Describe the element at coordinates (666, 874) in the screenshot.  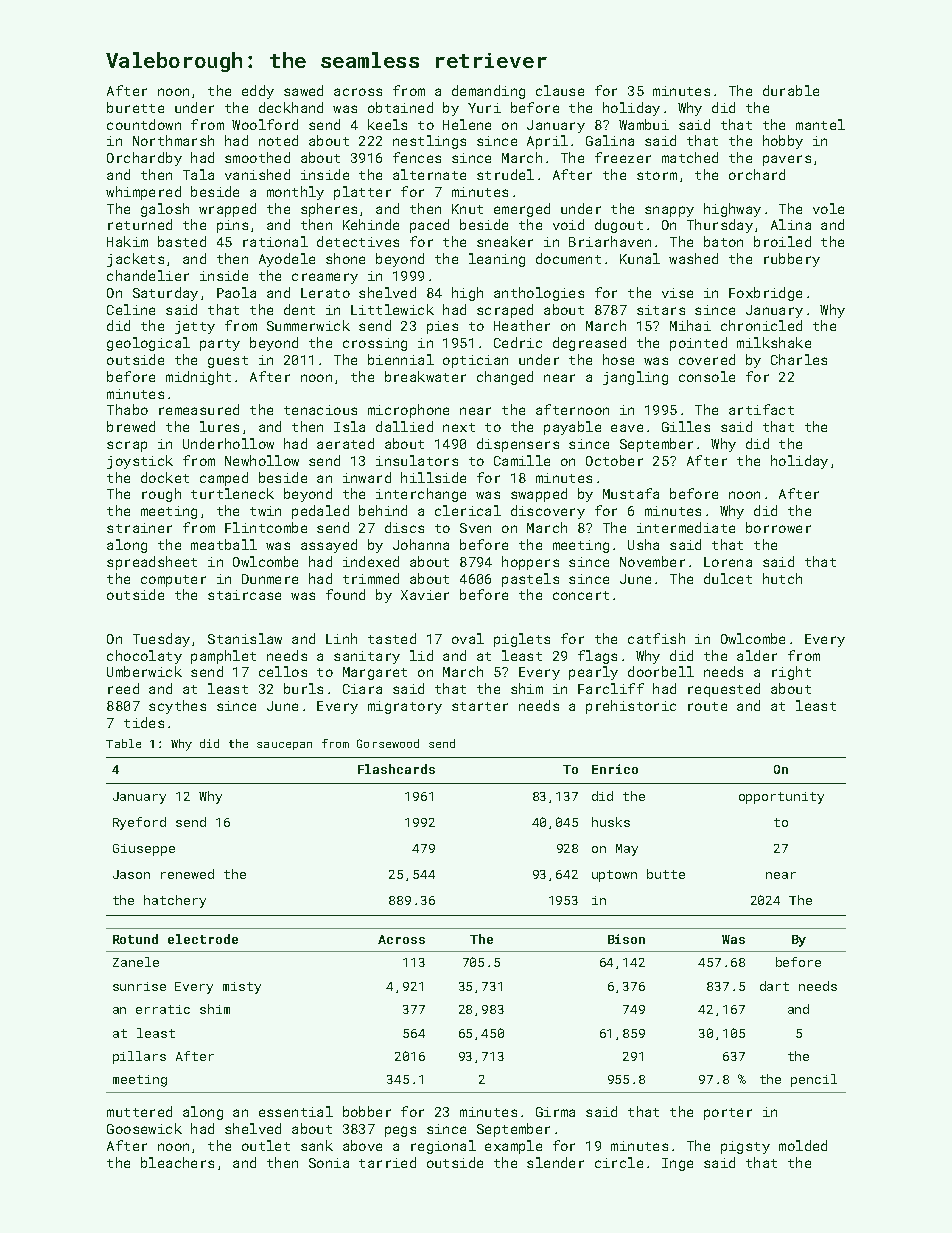
I see `butte` at that location.
